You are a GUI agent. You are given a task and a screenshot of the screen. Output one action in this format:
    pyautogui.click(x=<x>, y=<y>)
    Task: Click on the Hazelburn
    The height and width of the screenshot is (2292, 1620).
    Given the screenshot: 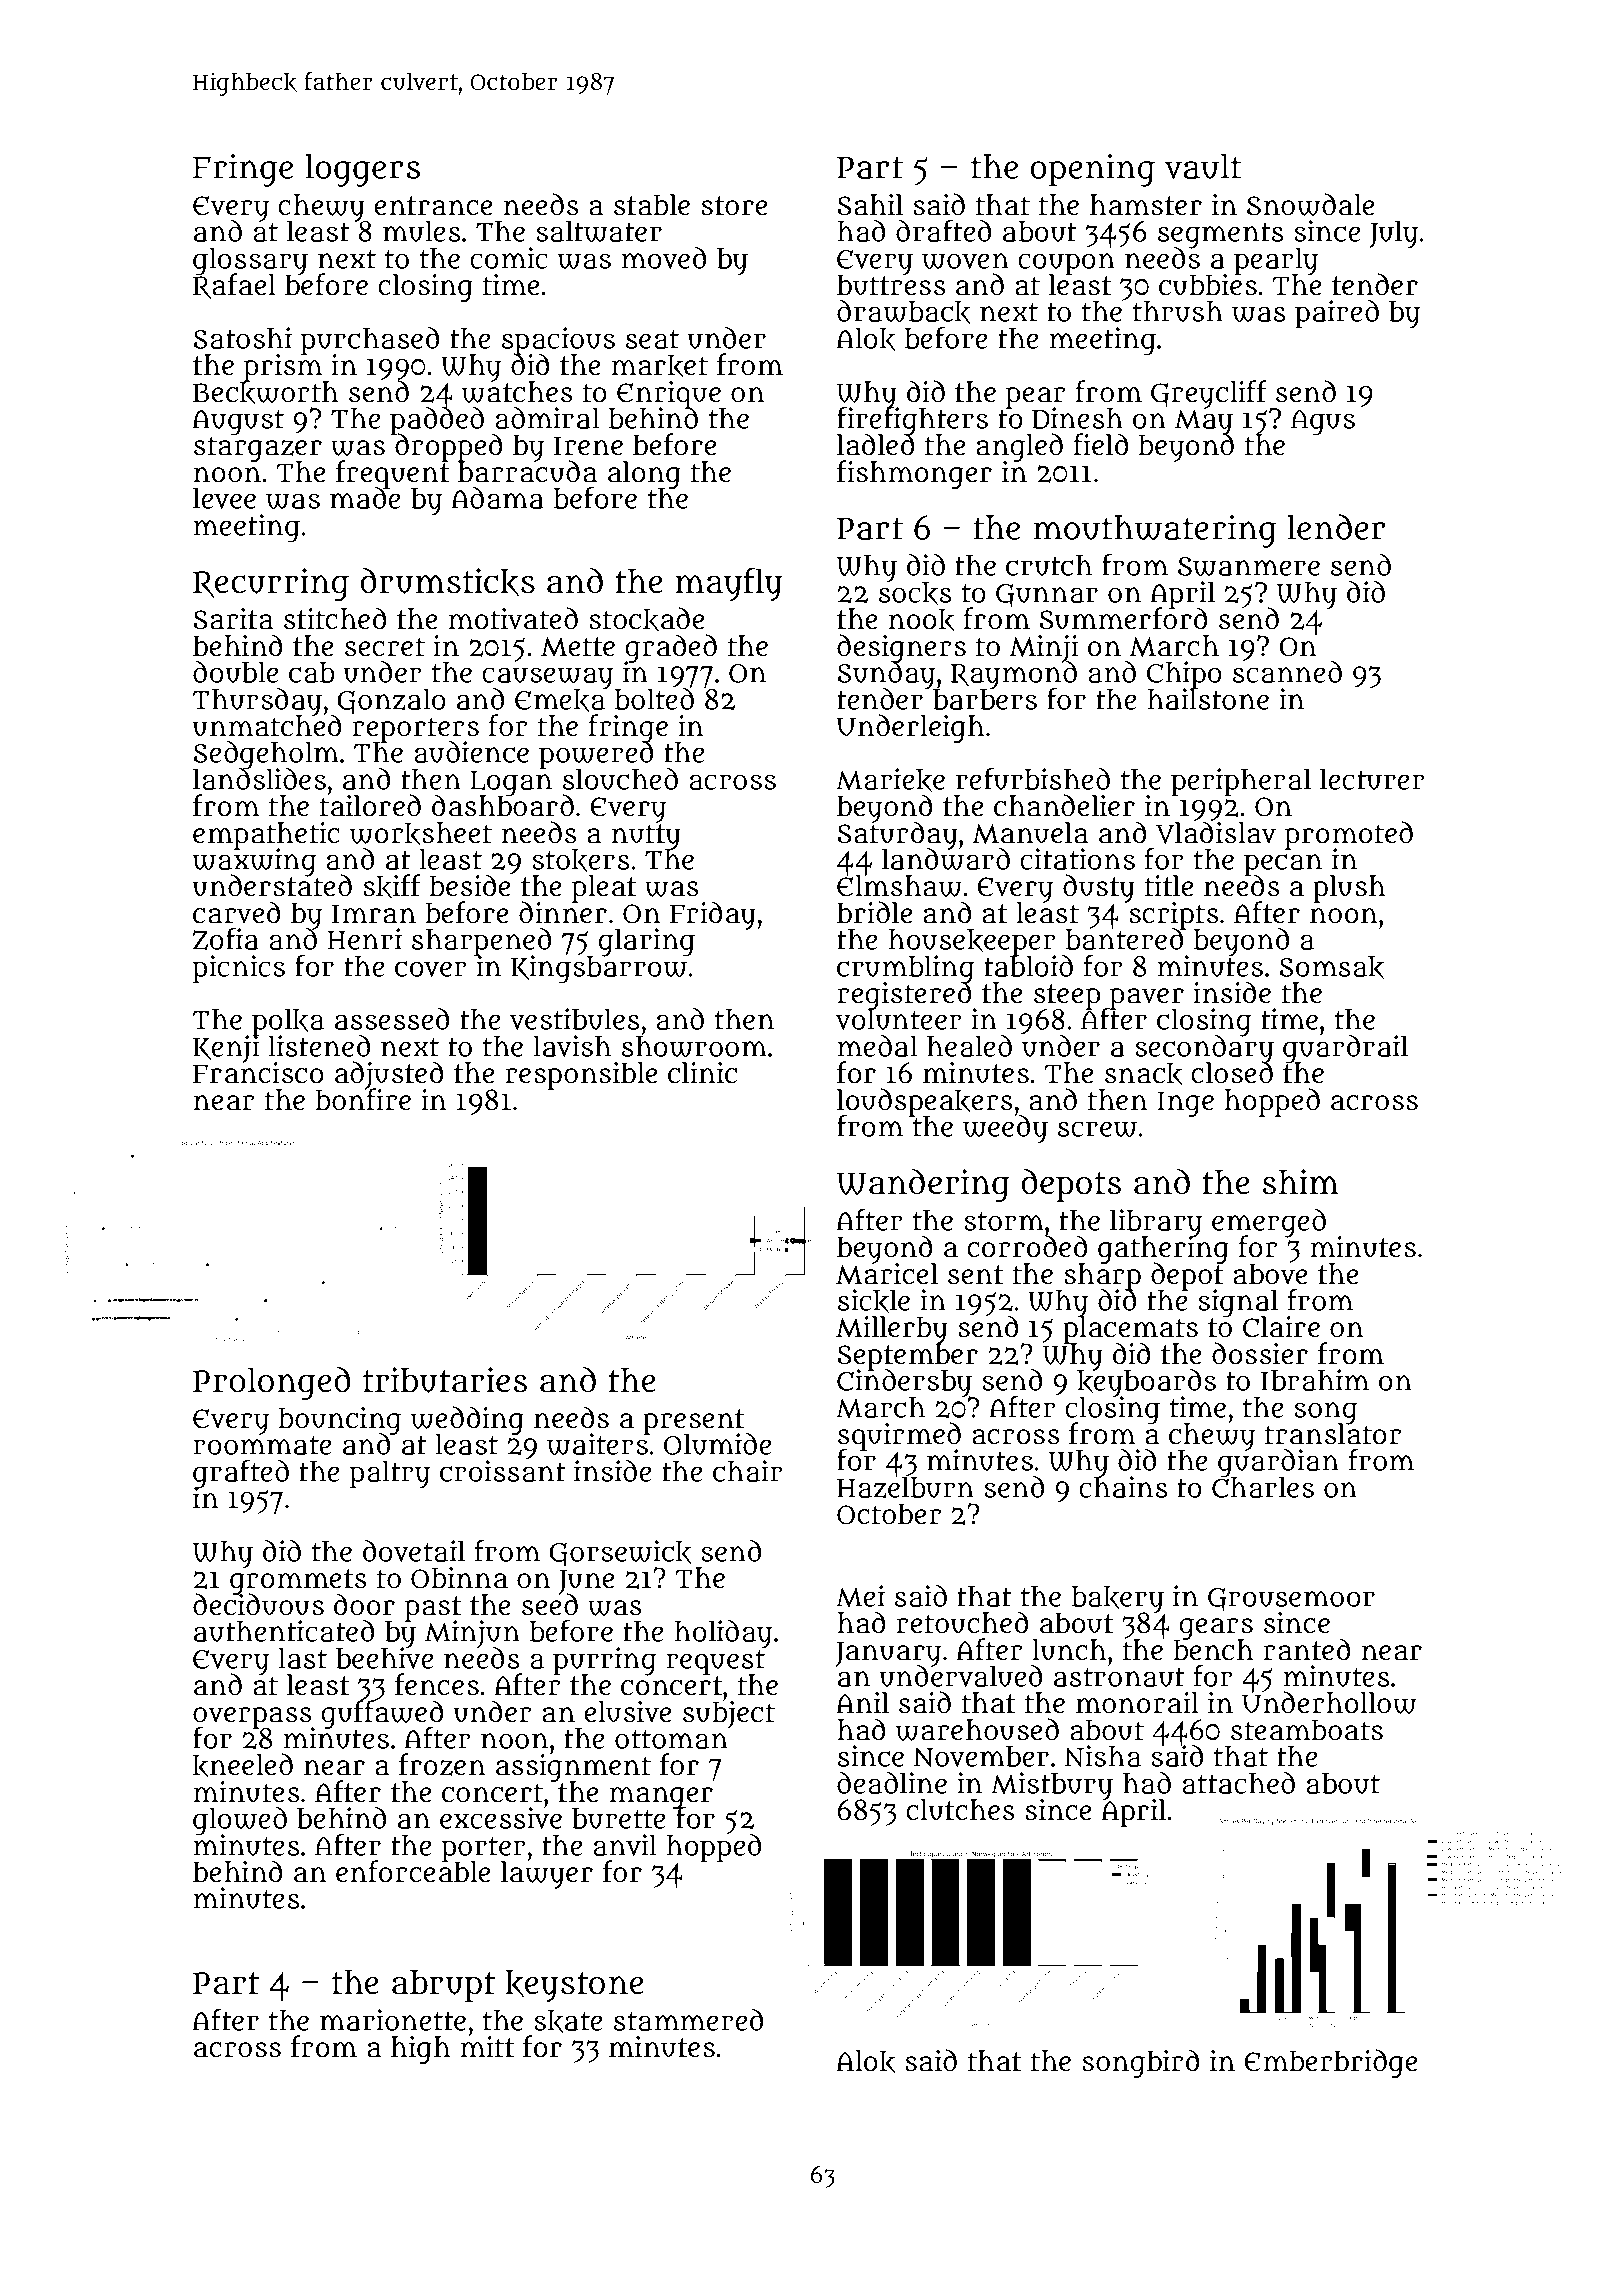 What is the action you would take?
    pyautogui.click(x=905, y=1487)
